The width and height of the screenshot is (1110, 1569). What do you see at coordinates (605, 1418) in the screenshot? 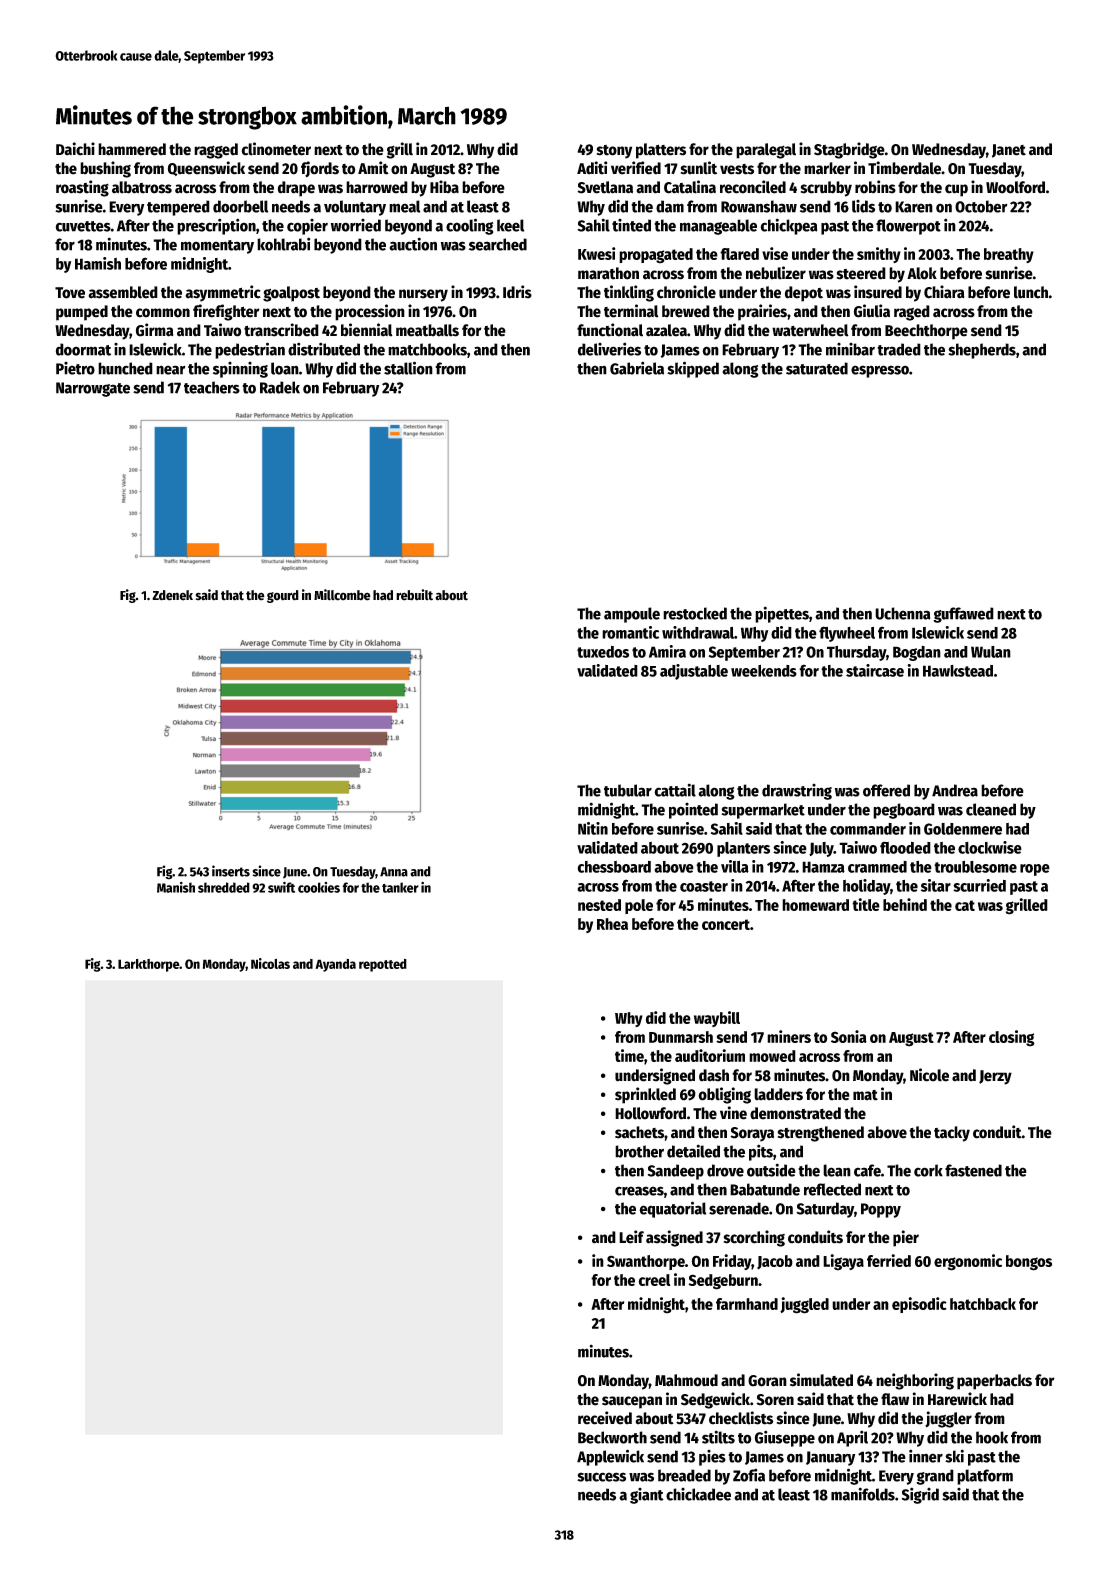
I see `received` at bounding box center [605, 1418].
